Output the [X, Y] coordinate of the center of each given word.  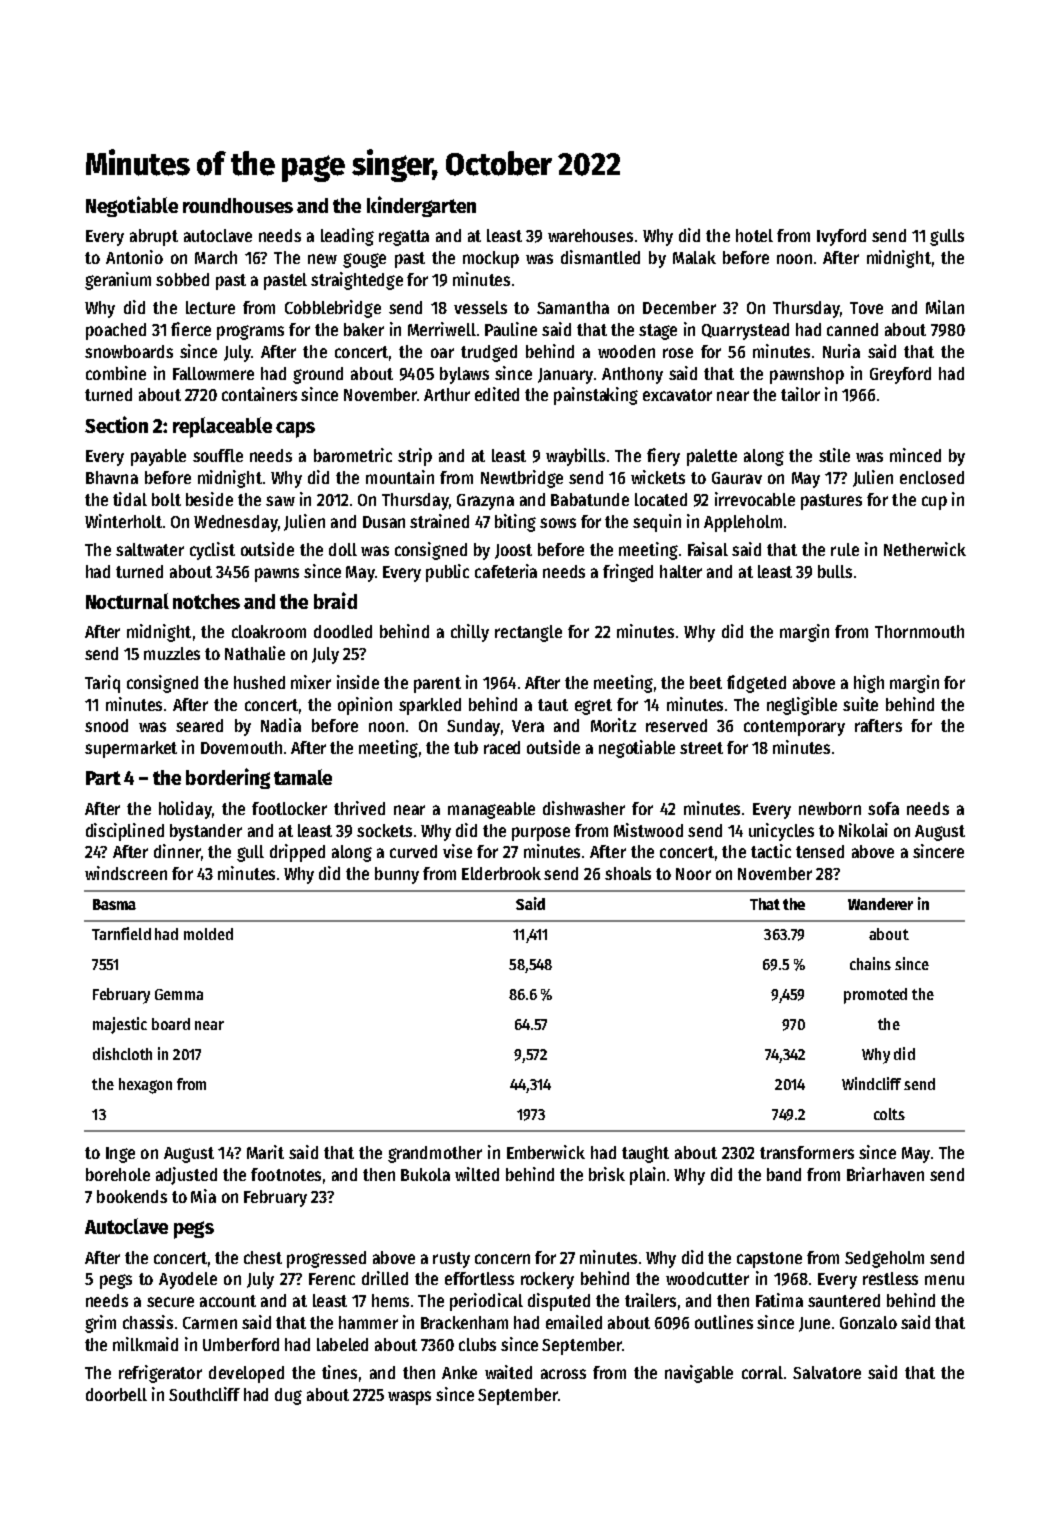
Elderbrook [501, 873]
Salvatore [827, 1372]
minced [915, 455]
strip [415, 457]
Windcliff [871, 1083]
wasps [409, 1398]
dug [288, 1396]
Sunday [473, 727]
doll [343, 549]
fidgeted [756, 684]
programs [250, 332]
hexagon [145, 1086]
